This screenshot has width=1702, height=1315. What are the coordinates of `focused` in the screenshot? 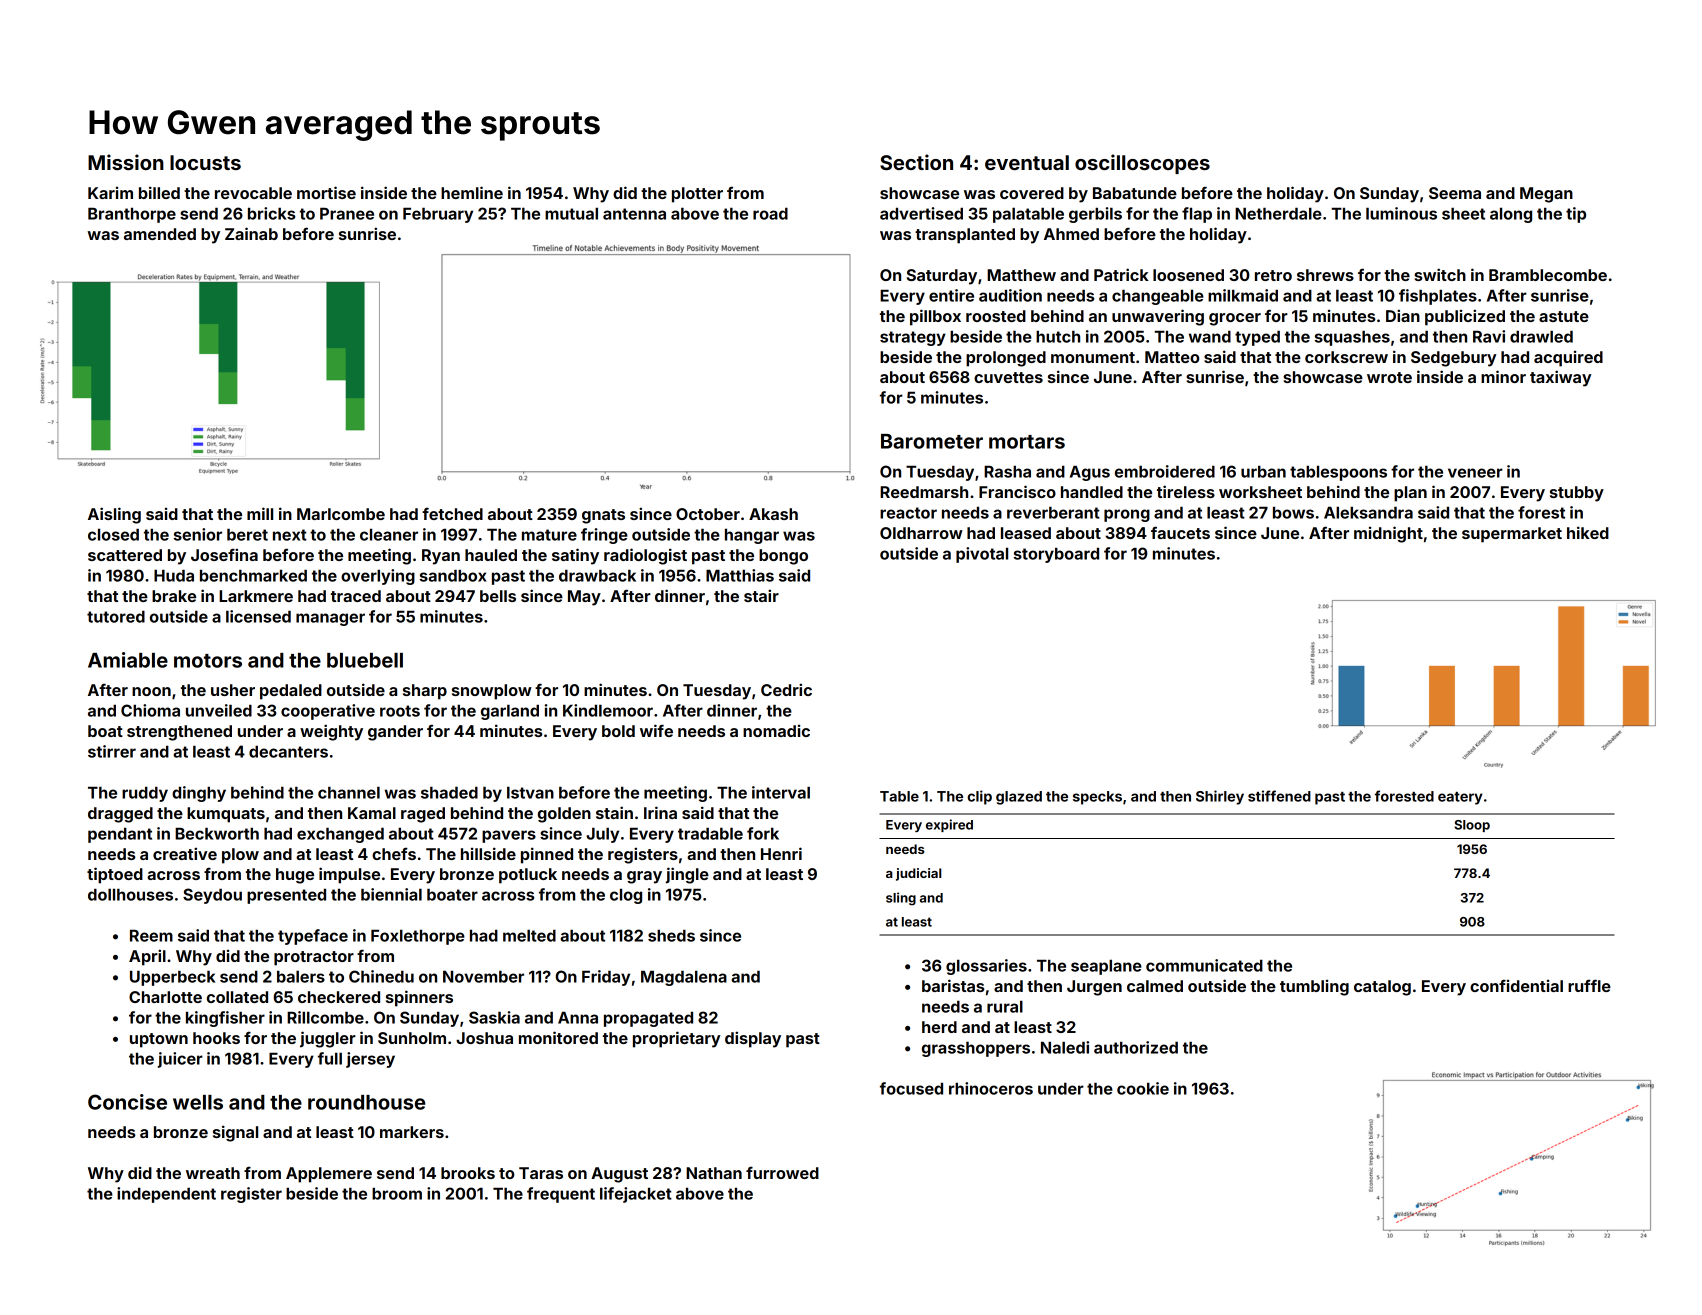 It's located at (911, 1088).
